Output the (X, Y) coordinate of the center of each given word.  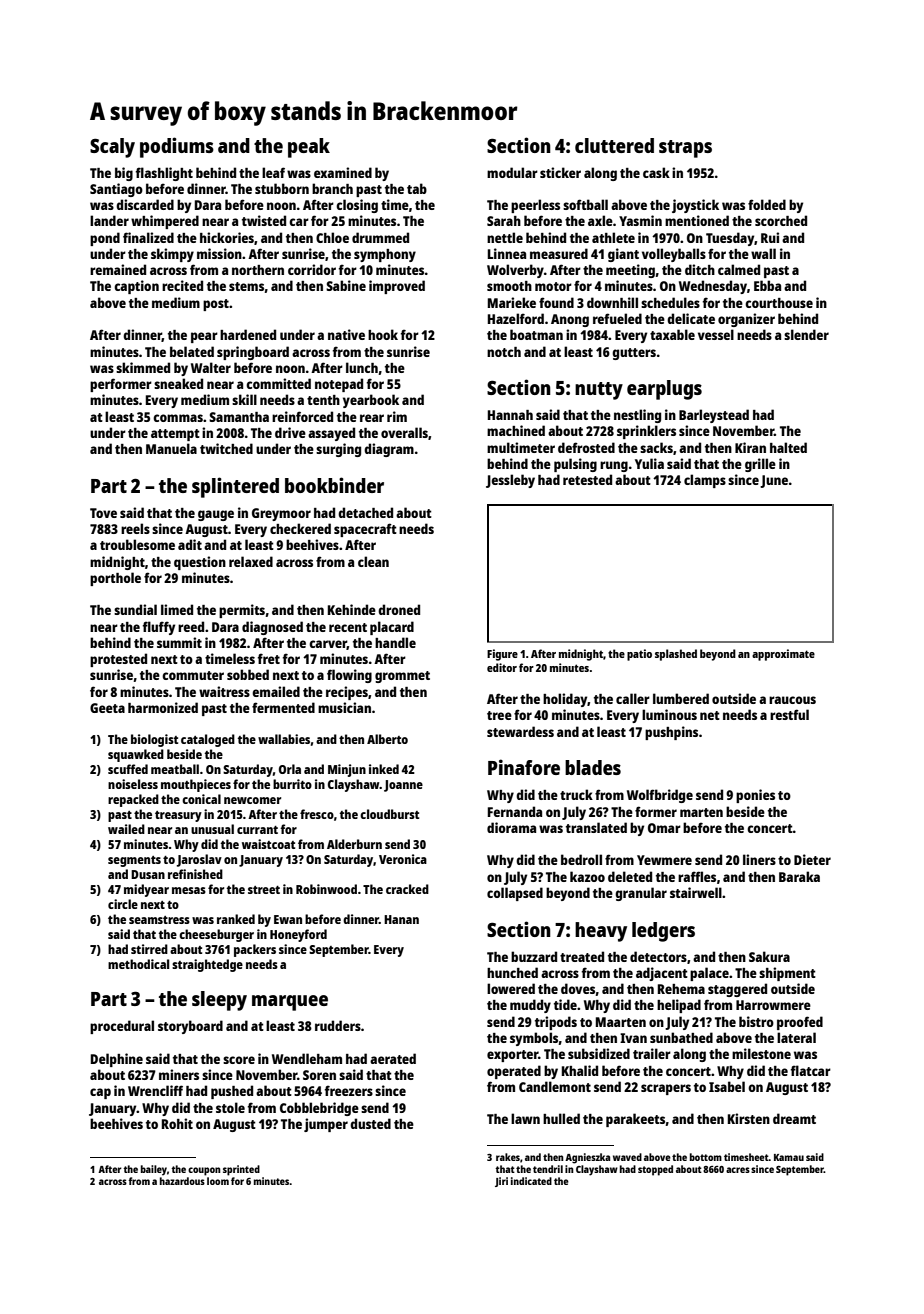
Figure (502, 655)
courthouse (779, 303)
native (346, 334)
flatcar (811, 1070)
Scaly (112, 148)
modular (512, 172)
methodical (138, 964)
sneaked (178, 383)
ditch (700, 269)
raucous (792, 700)
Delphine (117, 1060)
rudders (338, 1025)
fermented (283, 707)
